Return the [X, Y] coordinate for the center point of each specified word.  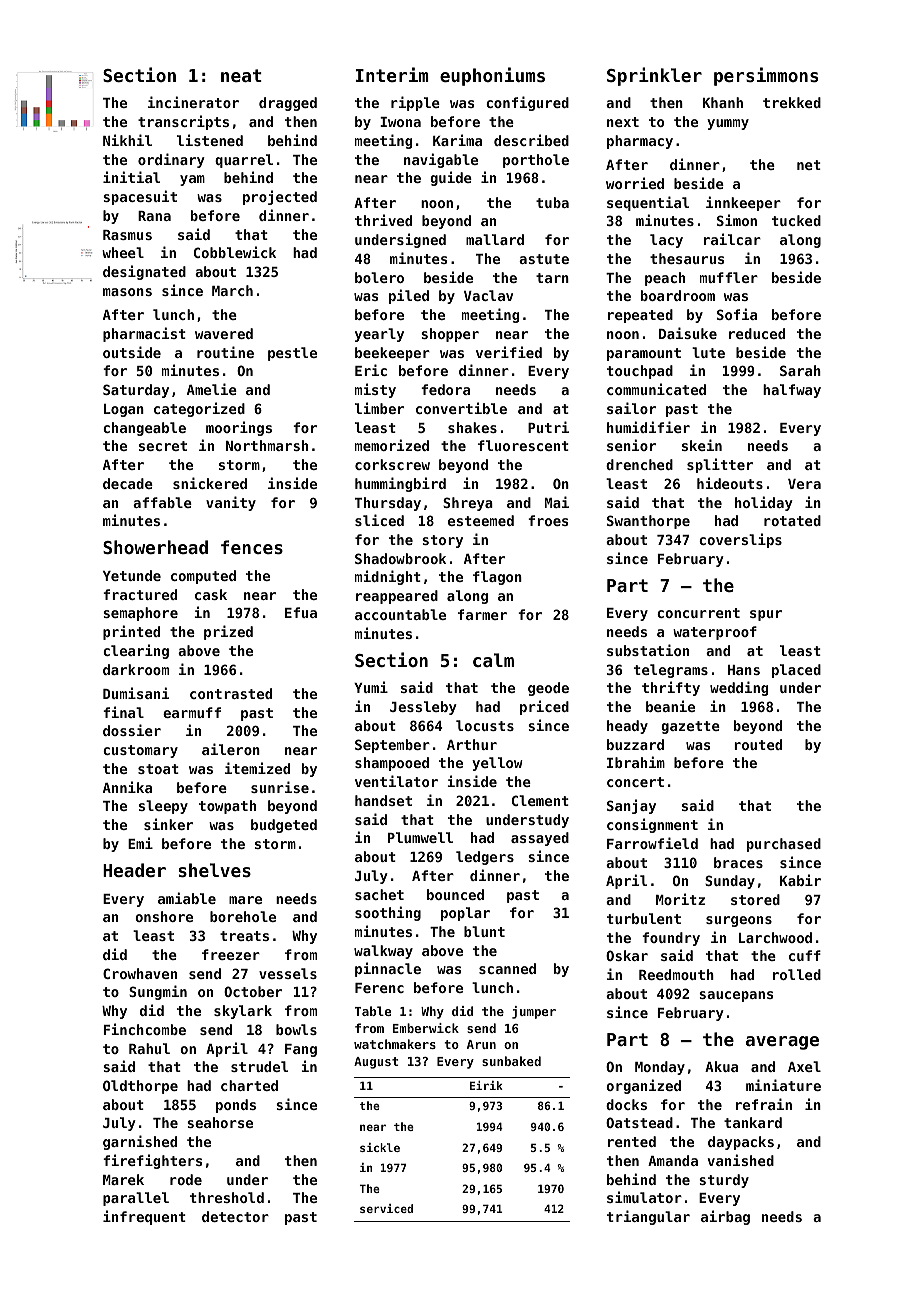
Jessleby [423, 708]
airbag [725, 1217]
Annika [127, 787]
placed [796, 671]
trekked [792, 102]
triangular [648, 1217]
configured [527, 103]
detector [235, 1216]
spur [766, 615]
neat [241, 75]
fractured [140, 594]
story [442, 541]
